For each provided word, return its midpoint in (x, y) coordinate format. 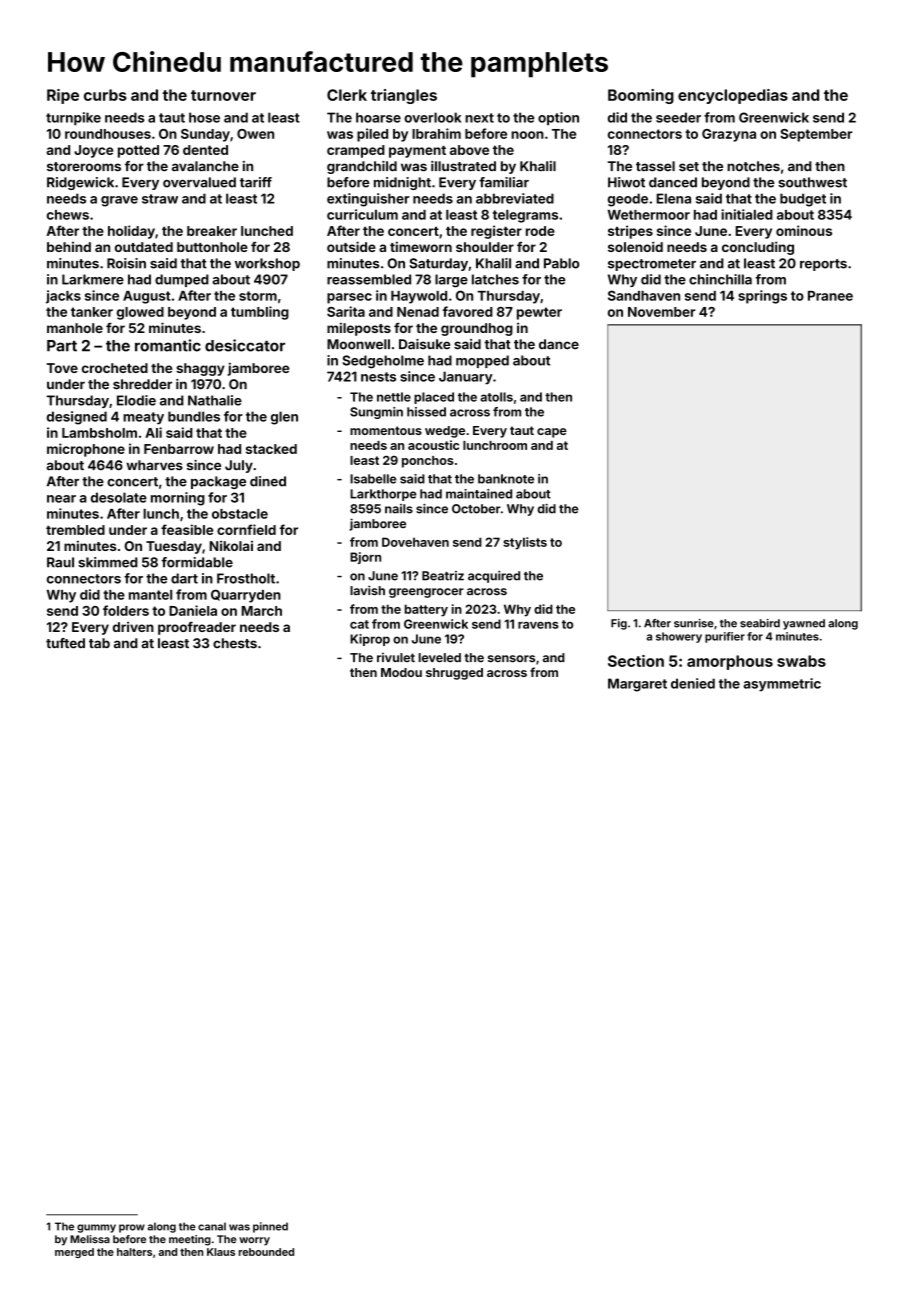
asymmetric (782, 685)
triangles (404, 96)
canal (212, 1226)
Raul (60, 562)
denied (693, 683)
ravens (538, 625)
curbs (105, 95)
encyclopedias (733, 96)
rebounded (266, 1252)
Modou (401, 672)
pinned (270, 1227)
